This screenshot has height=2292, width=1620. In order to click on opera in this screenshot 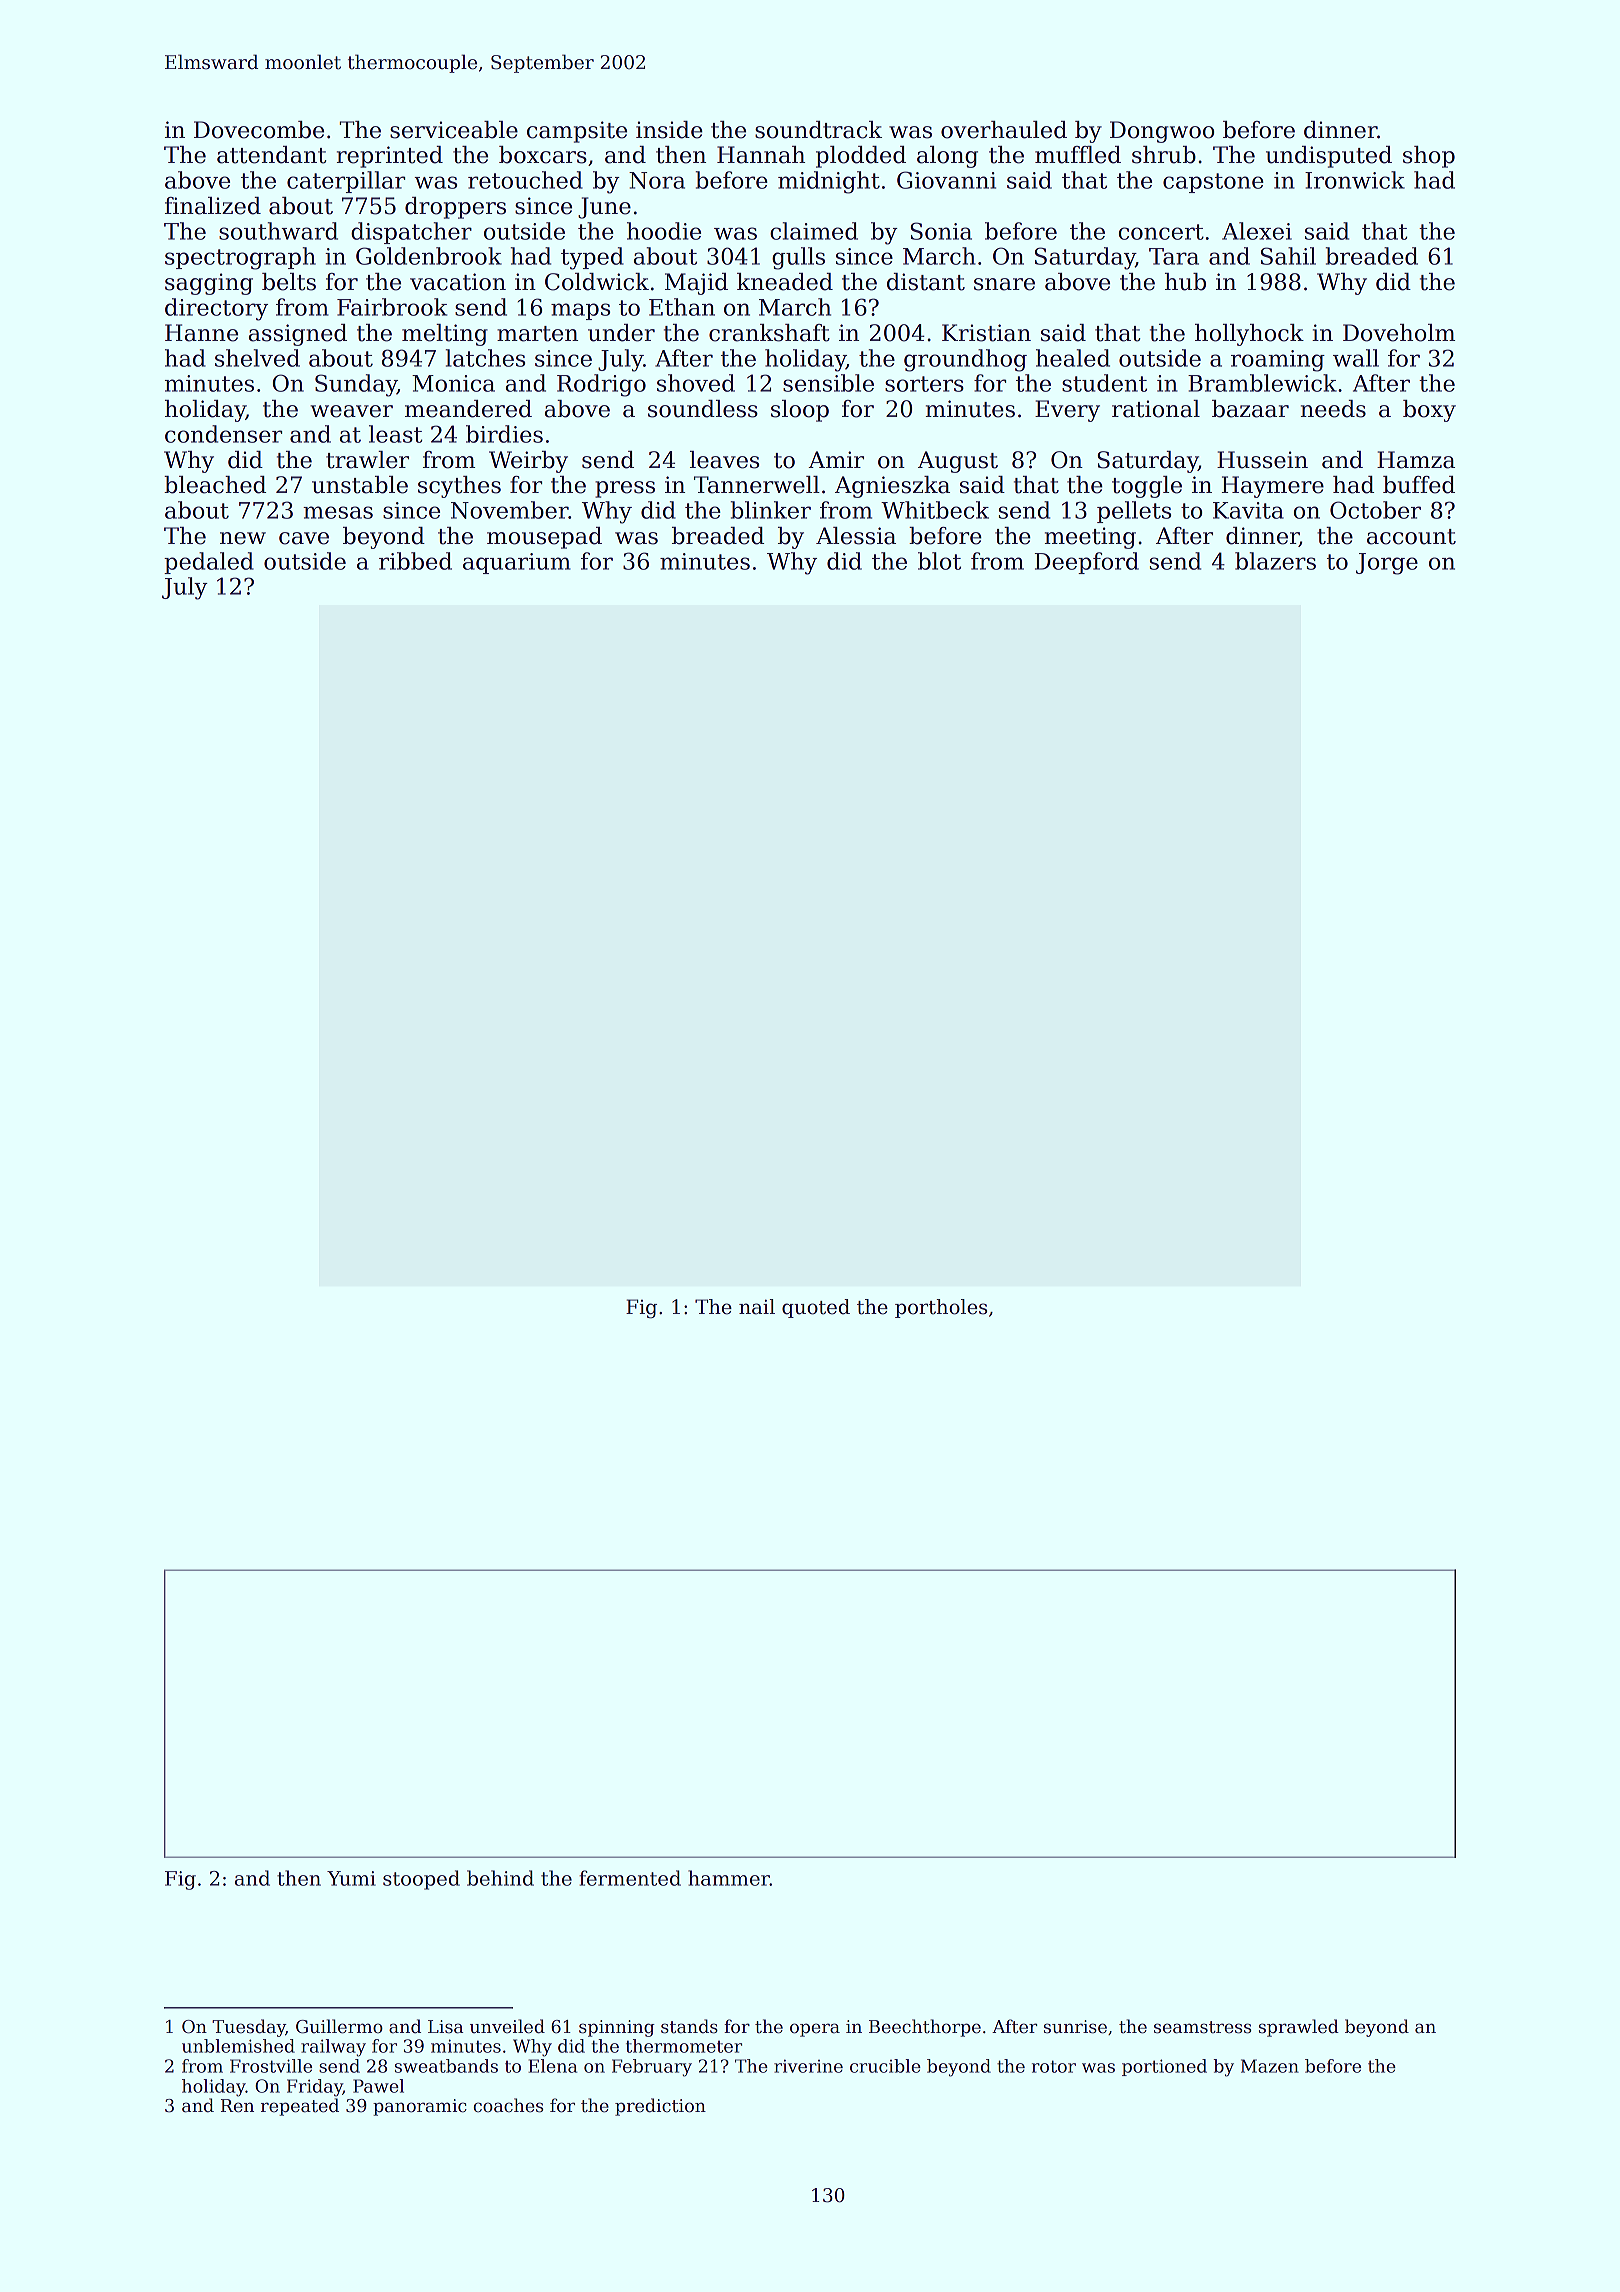, I will do `click(815, 2030)`.
